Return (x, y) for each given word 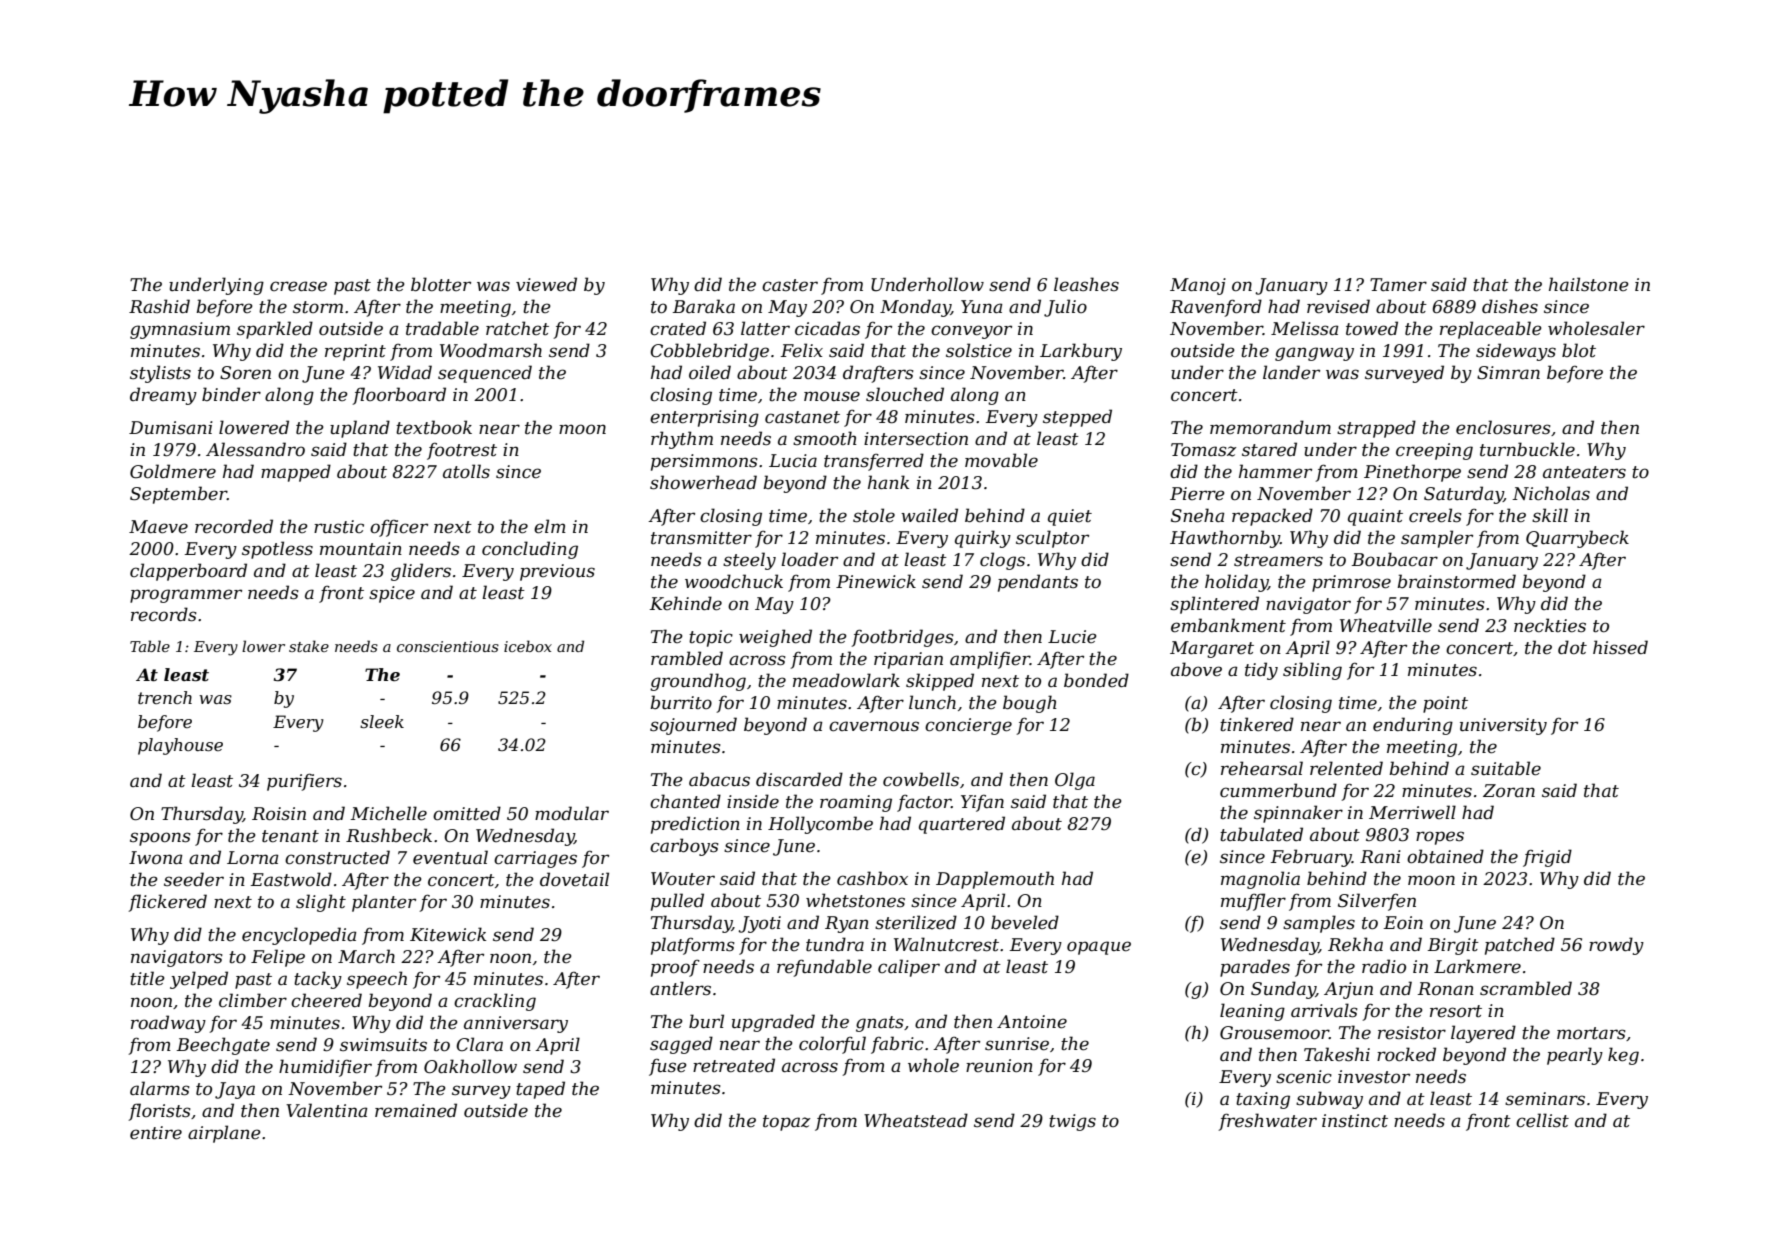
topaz (786, 1123)
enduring (1413, 726)
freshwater (1267, 1122)
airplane (224, 1134)
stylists (160, 374)
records (164, 614)
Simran (1508, 372)
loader (809, 559)
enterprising (704, 418)
